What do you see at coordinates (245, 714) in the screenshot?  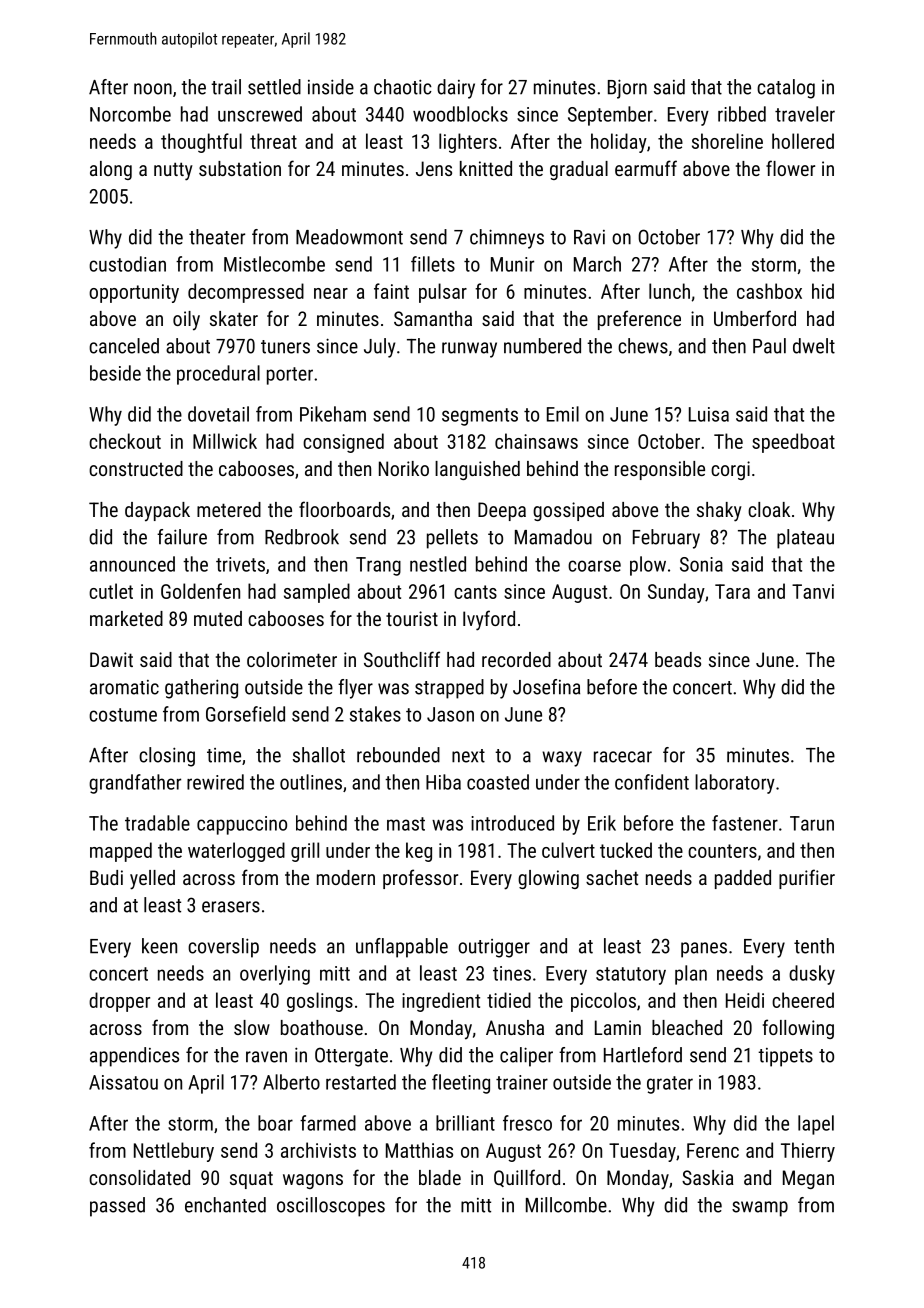 I see `Gorsefield` at bounding box center [245, 714].
